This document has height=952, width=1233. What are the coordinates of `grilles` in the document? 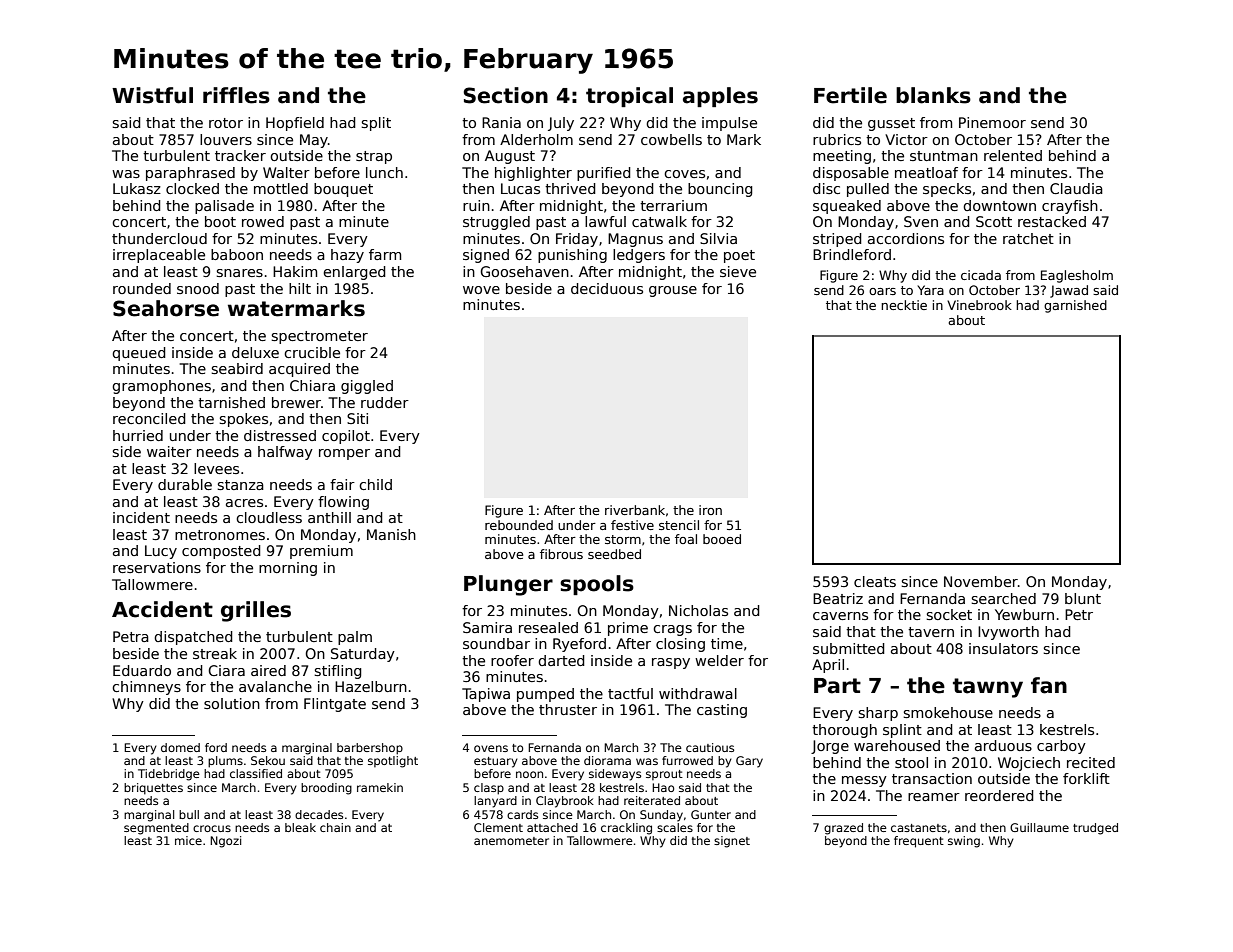 It's located at (256, 611).
